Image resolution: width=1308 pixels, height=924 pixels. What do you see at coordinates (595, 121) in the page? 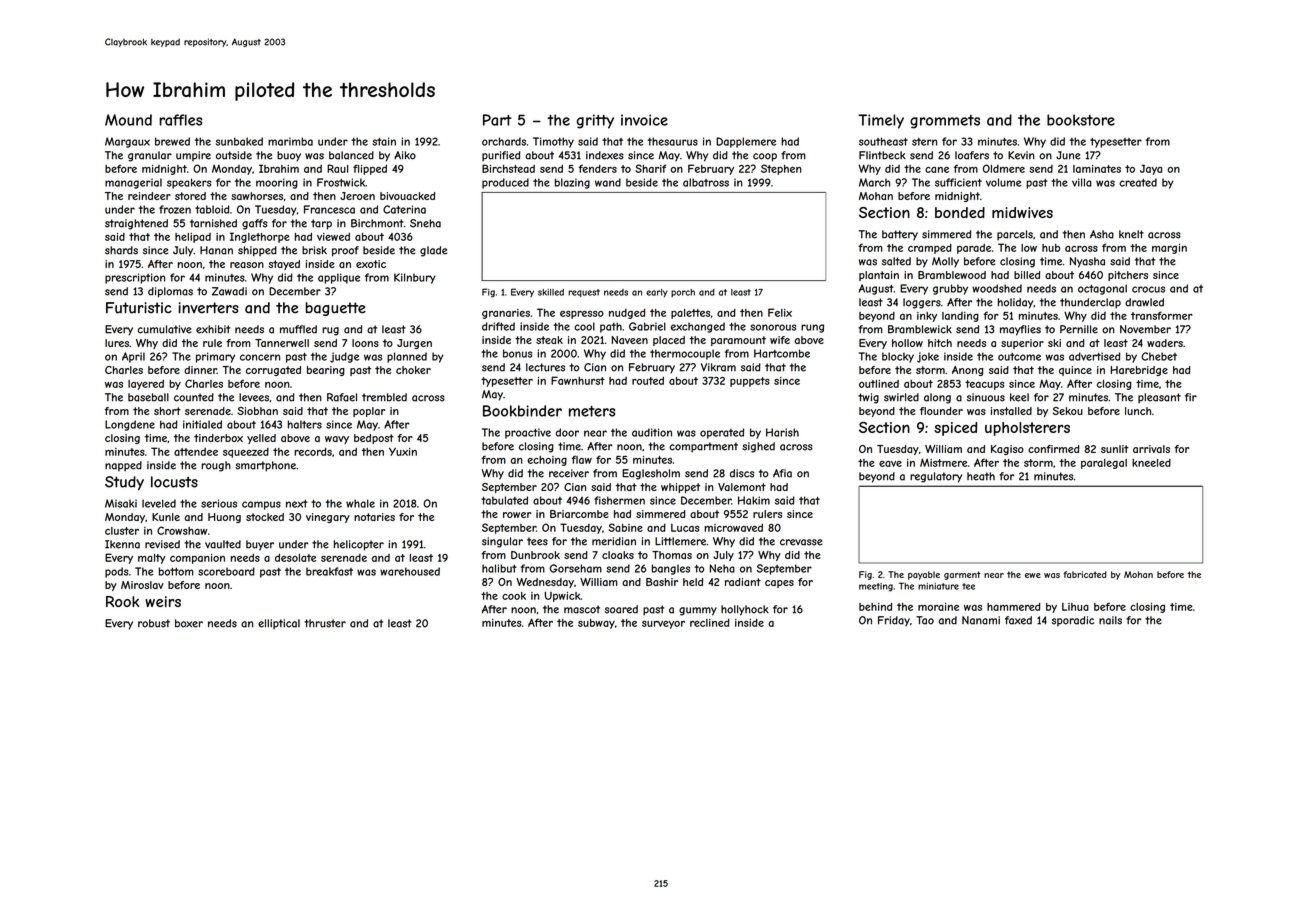
I see `gritty` at bounding box center [595, 121].
